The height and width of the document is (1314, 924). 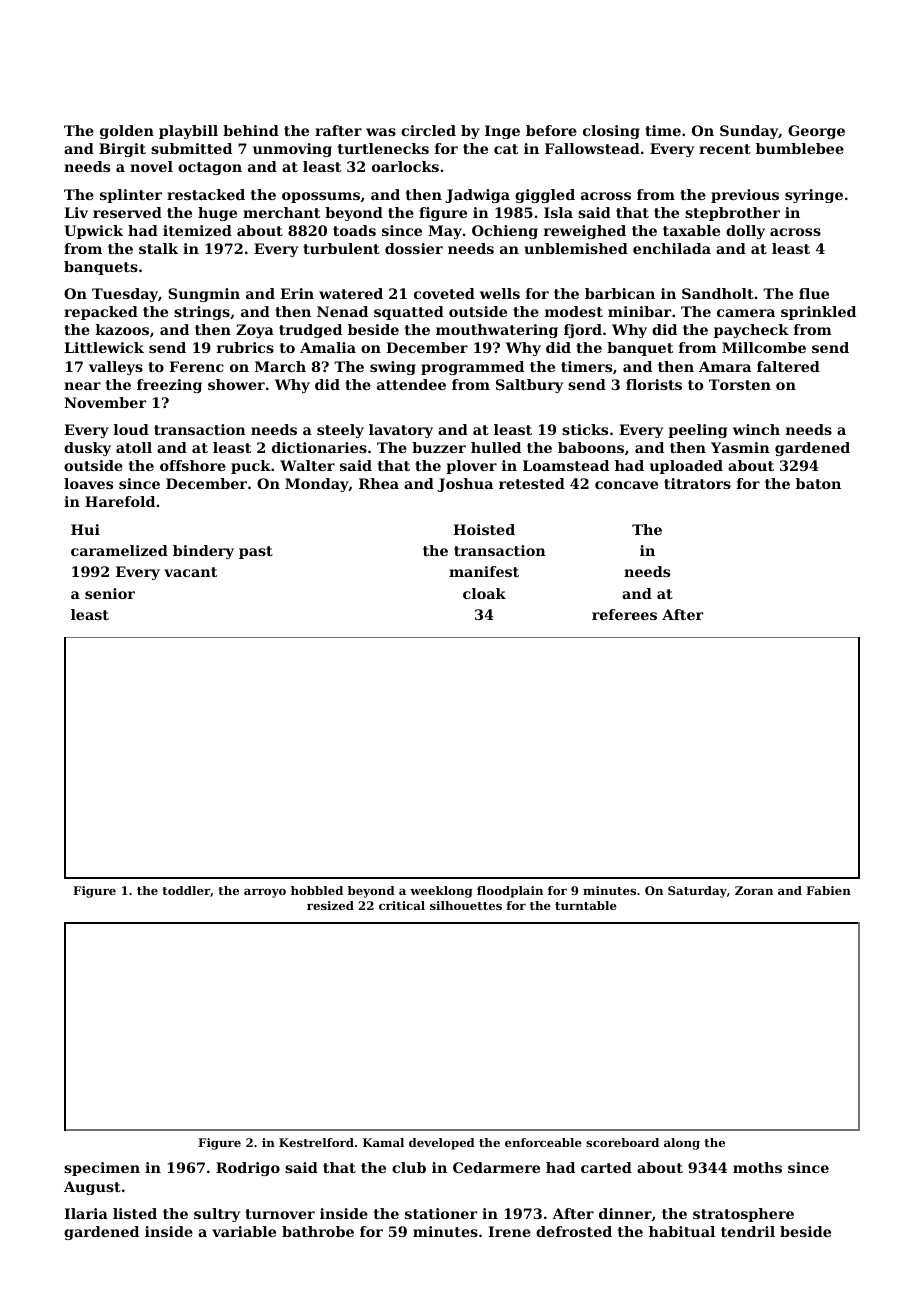 What do you see at coordinates (379, 483) in the document?
I see `Rhea` at bounding box center [379, 483].
